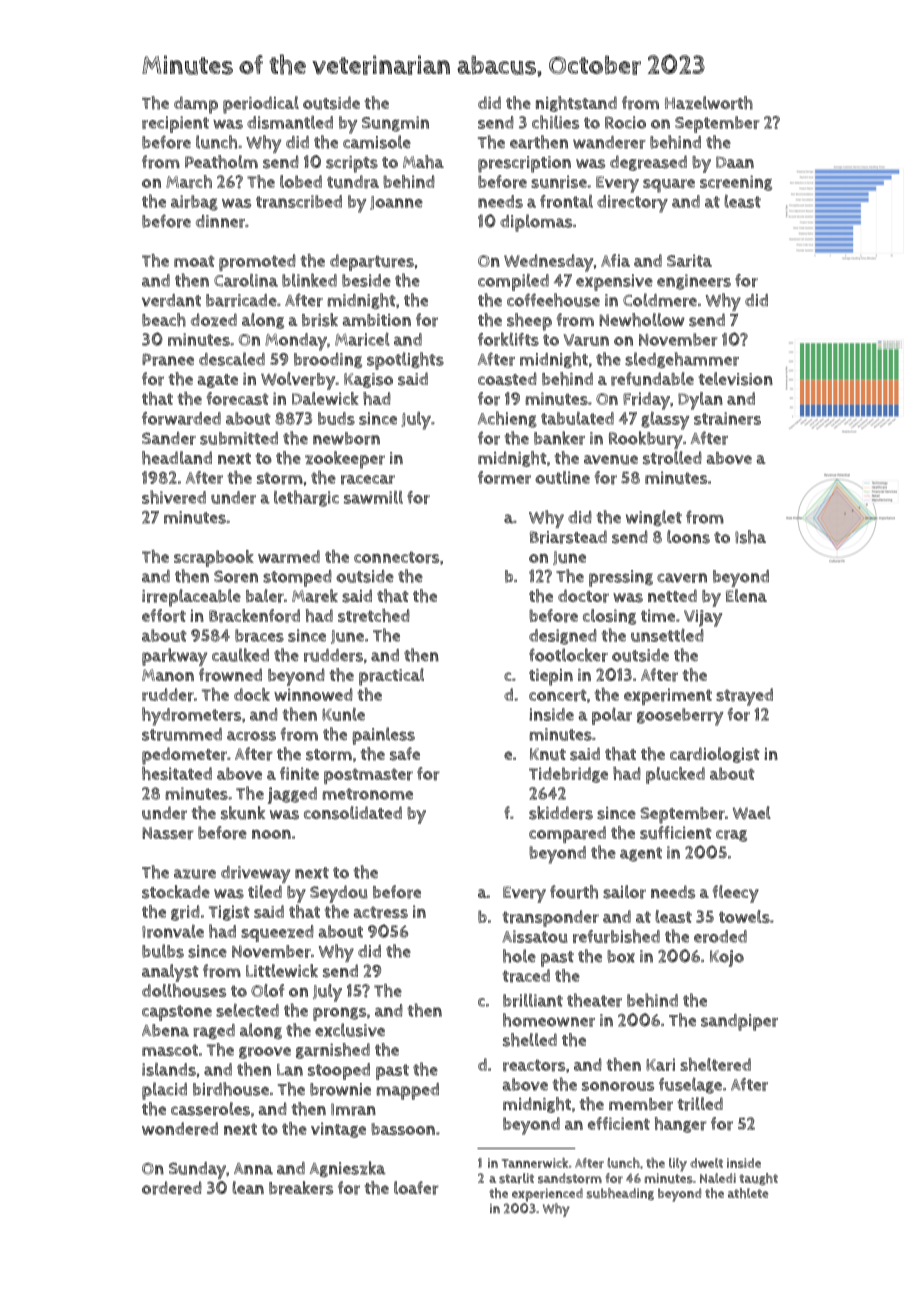 This screenshot has width=924, height=1314. I want to click on damp, so click(196, 105).
